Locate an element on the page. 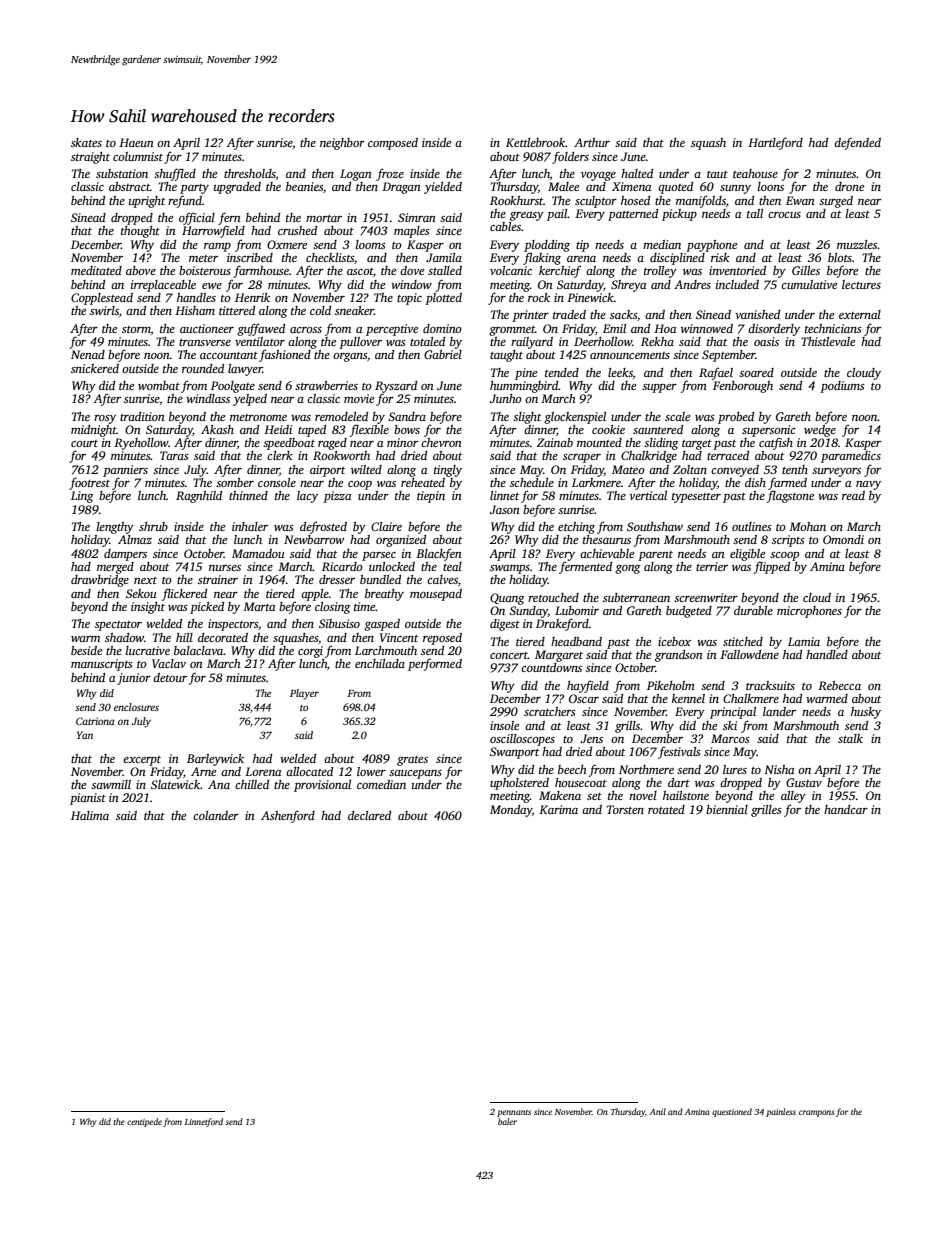 The height and width of the page is (1233, 952). Halima is located at coordinates (90, 815).
